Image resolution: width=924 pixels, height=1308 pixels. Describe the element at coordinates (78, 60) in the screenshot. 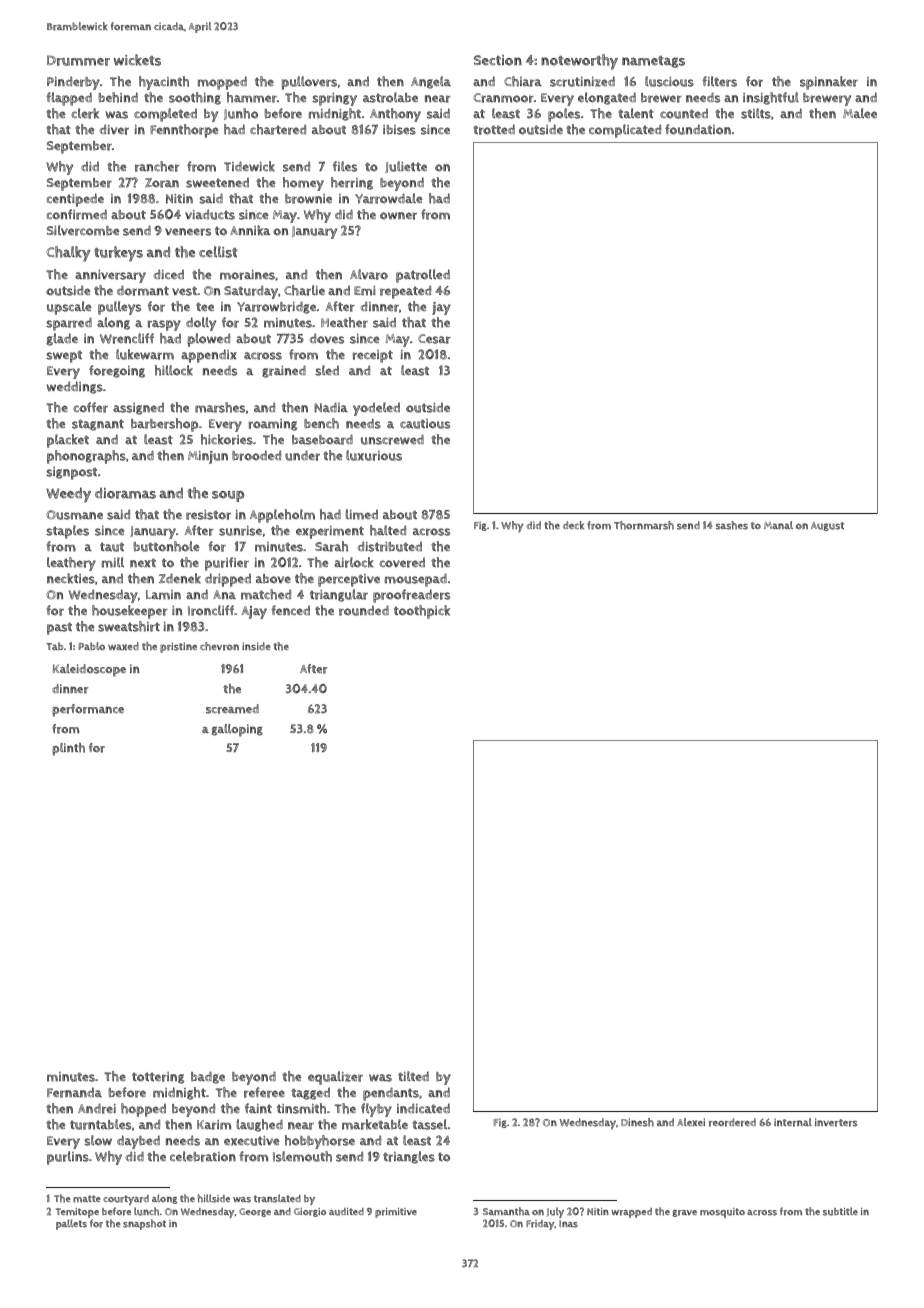

I see `Drummer` at that location.
